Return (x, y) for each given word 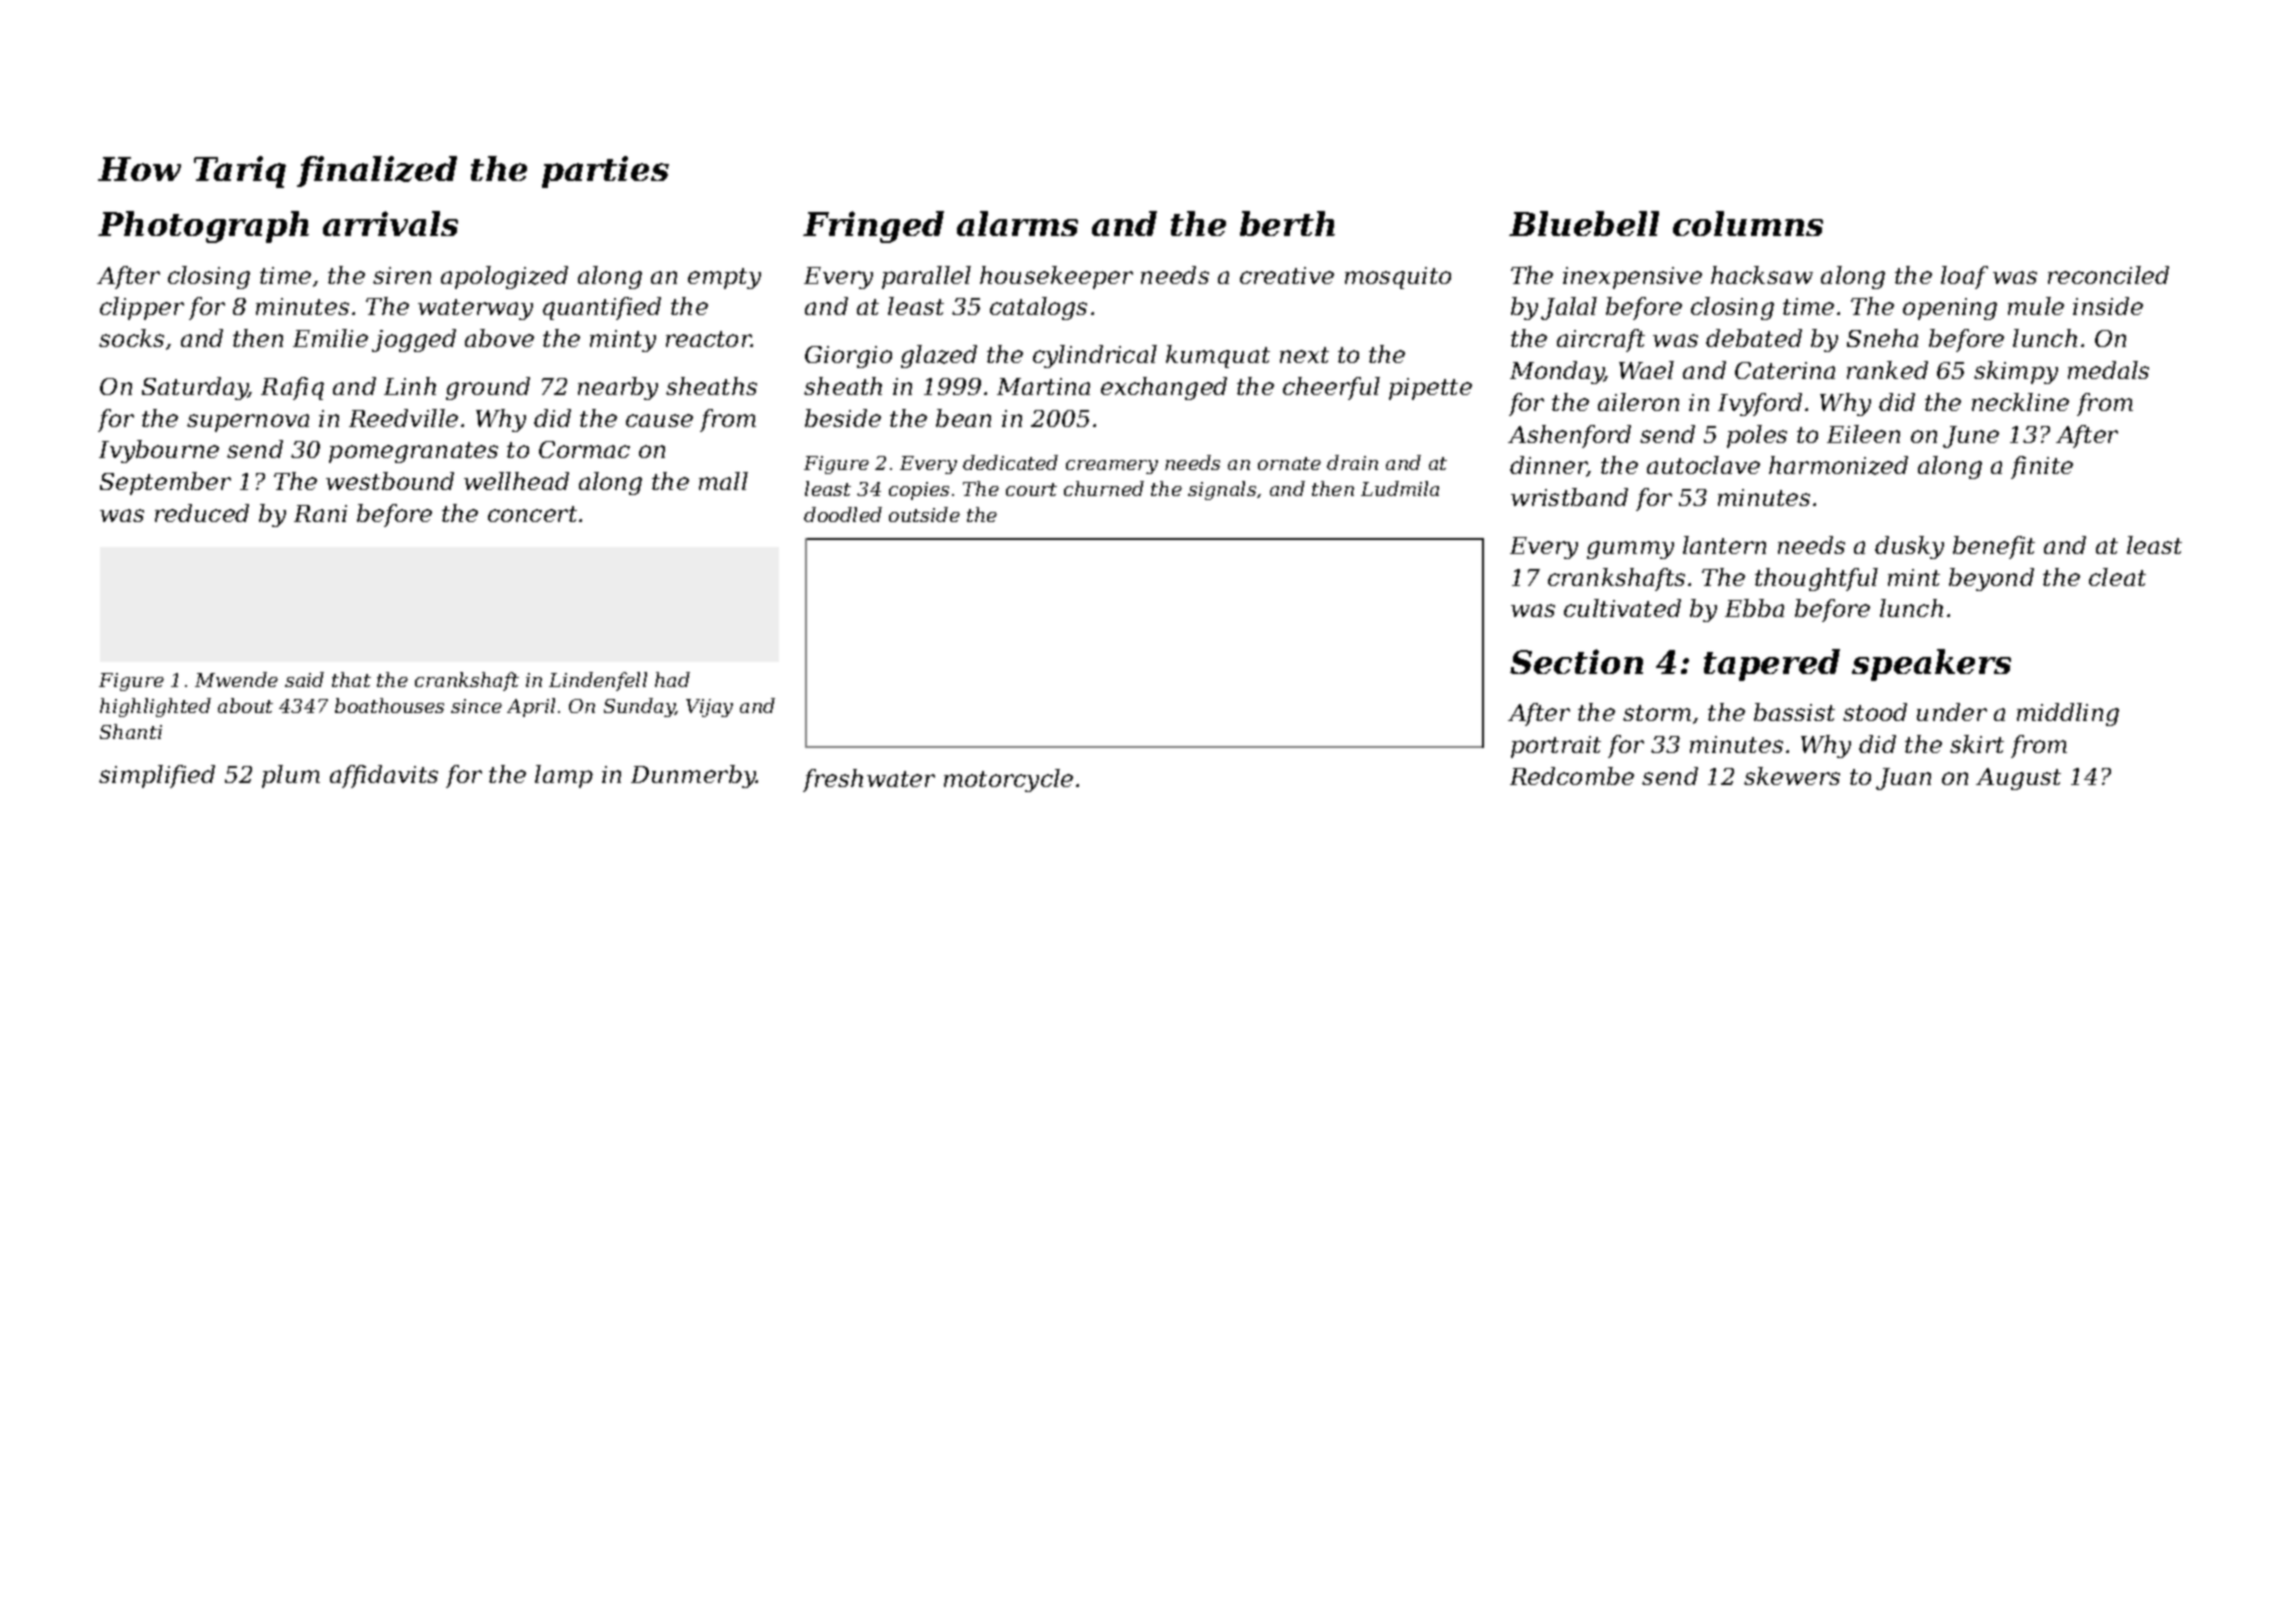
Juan (1903, 779)
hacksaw (1762, 275)
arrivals (390, 223)
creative (1287, 275)
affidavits (384, 776)
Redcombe (1572, 776)
